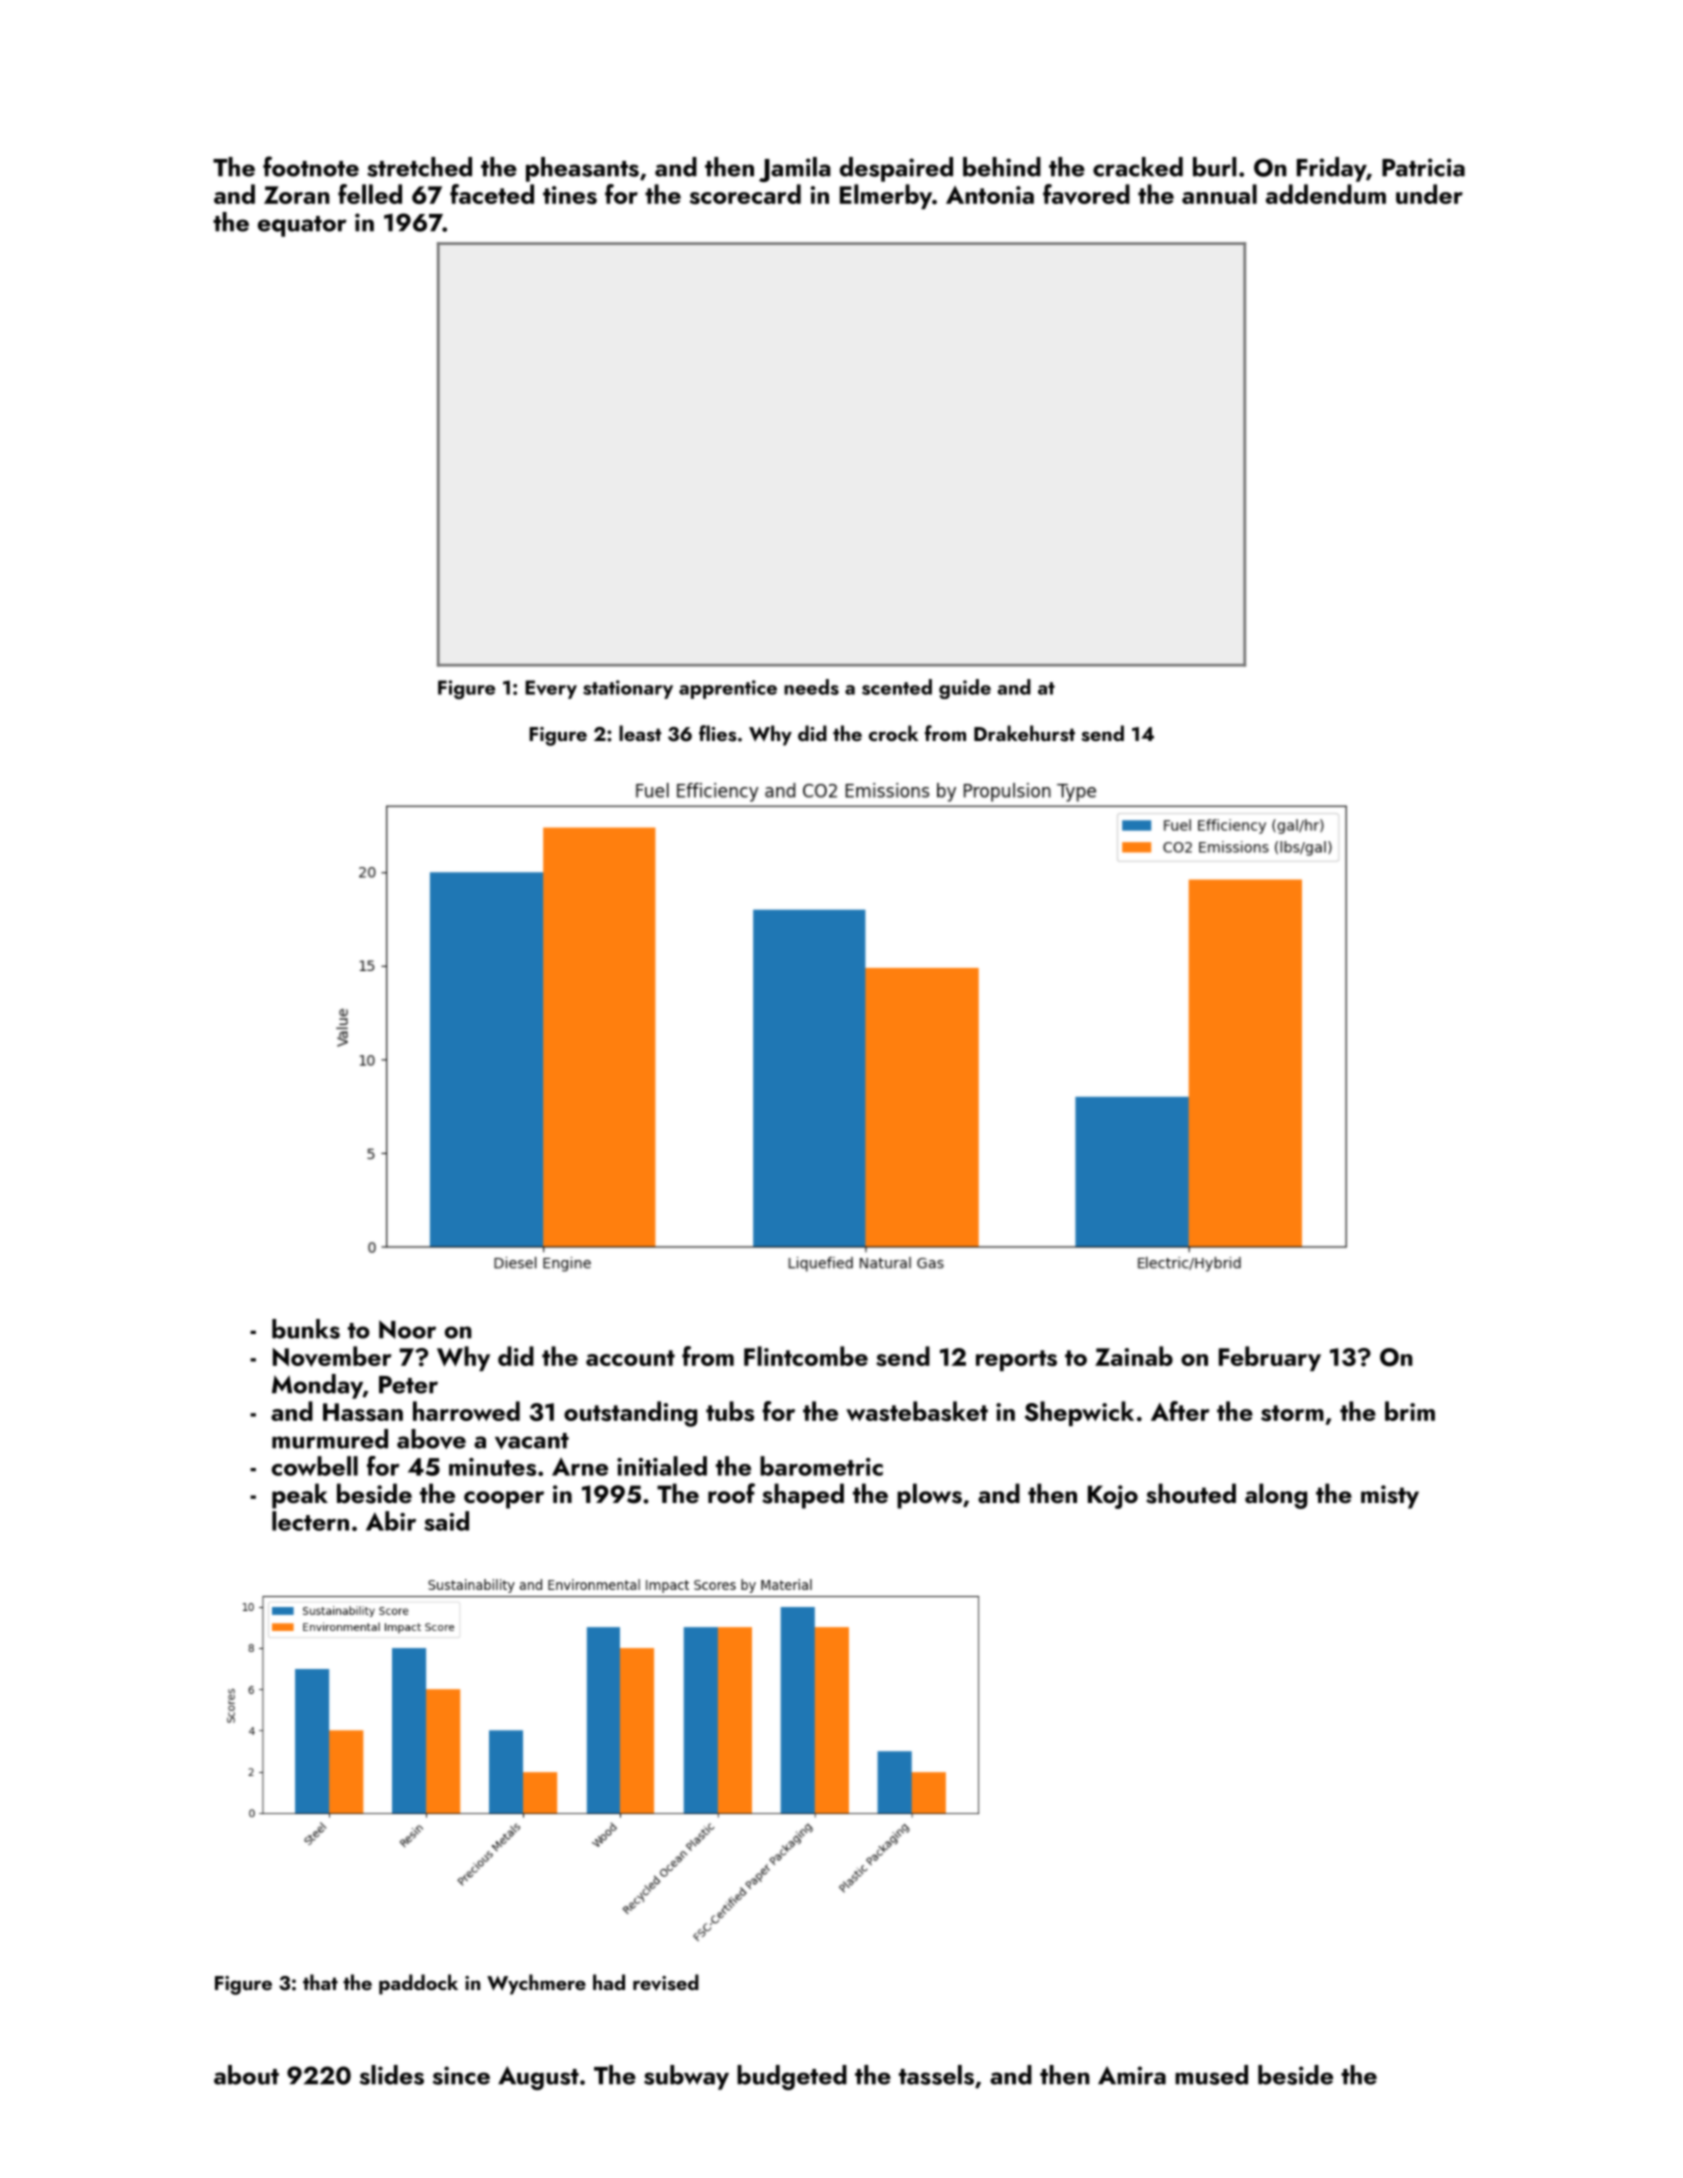  I want to click on storm, so click(1292, 1413).
